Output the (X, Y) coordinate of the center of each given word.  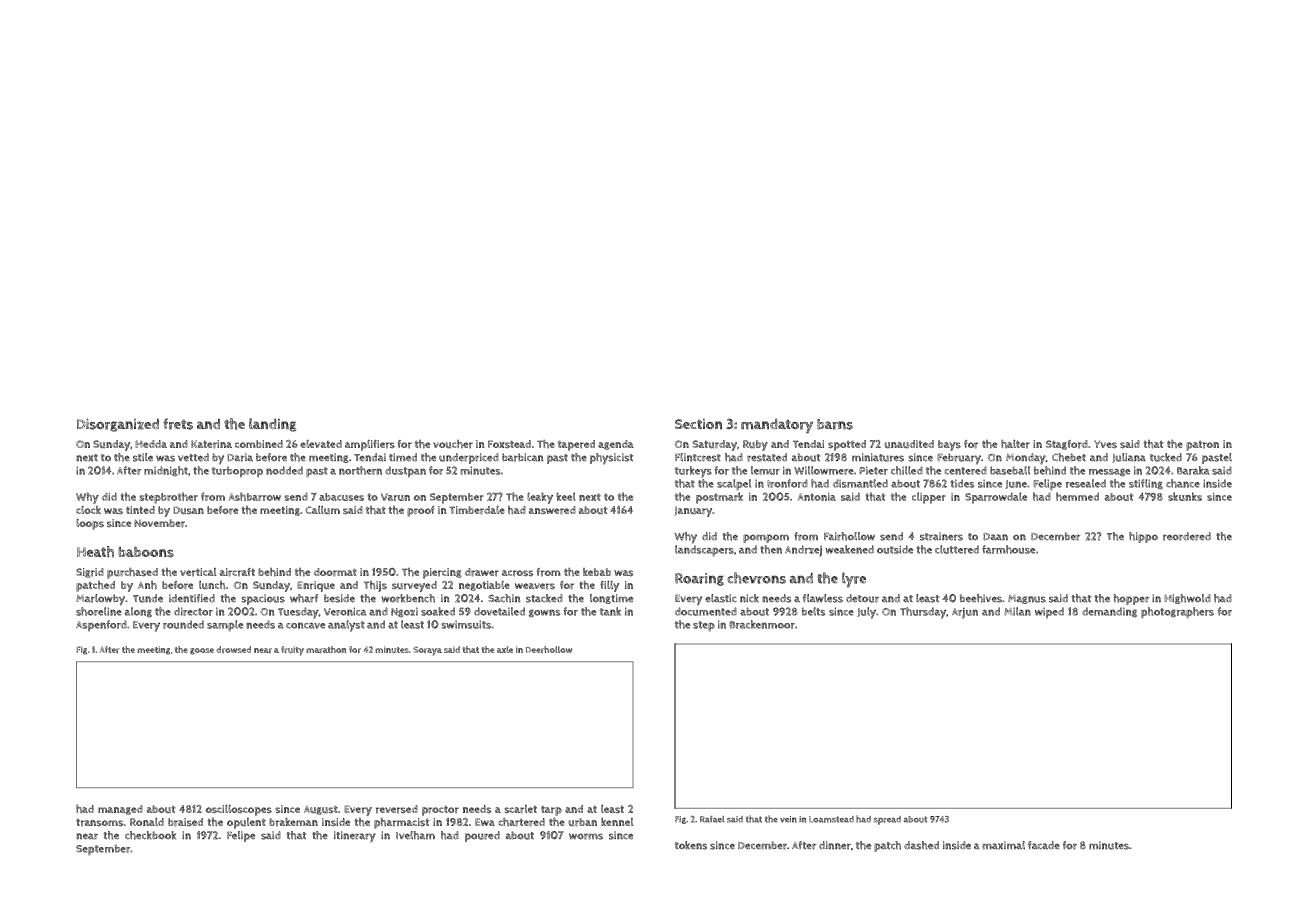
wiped (1049, 613)
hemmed (1077, 496)
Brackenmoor (762, 624)
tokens (691, 845)
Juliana (1129, 458)
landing (273, 425)
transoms (99, 823)
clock (88, 509)
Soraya (427, 651)
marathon (326, 650)
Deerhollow (548, 649)
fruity (292, 651)
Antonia (817, 496)
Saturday (714, 445)
